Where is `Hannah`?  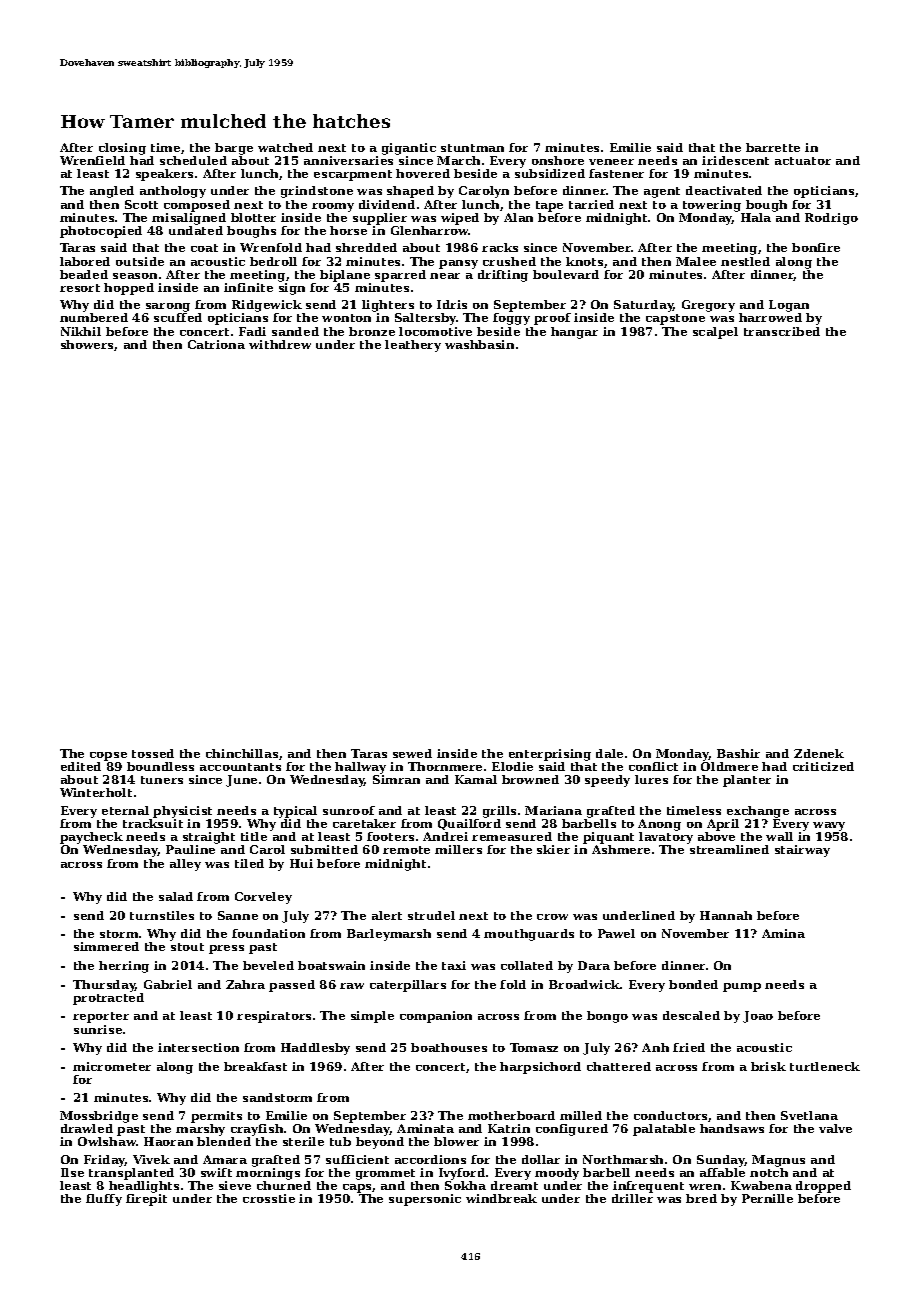
Hannah is located at coordinates (726, 915).
